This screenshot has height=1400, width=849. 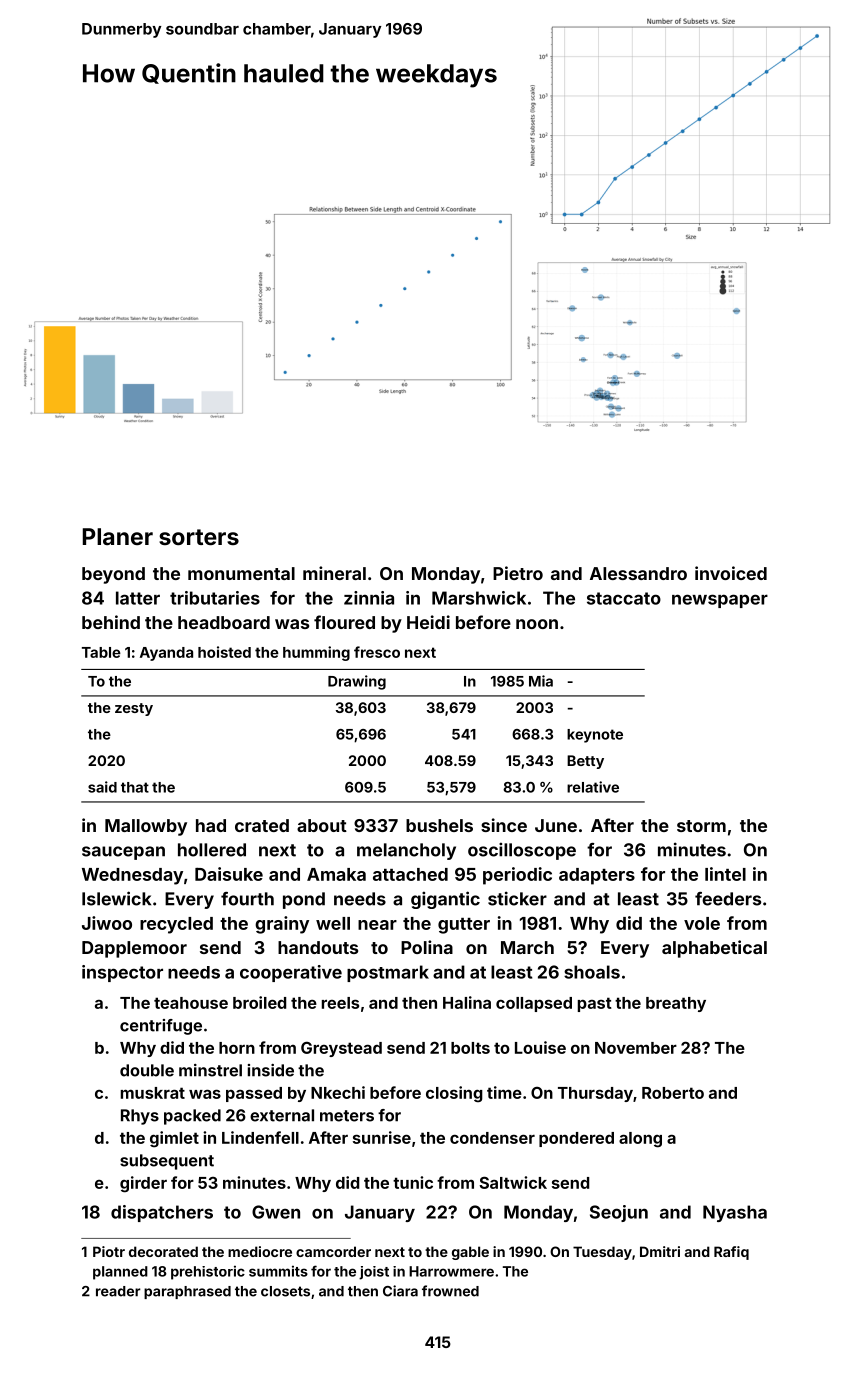 I want to click on headboard, so click(x=224, y=622).
